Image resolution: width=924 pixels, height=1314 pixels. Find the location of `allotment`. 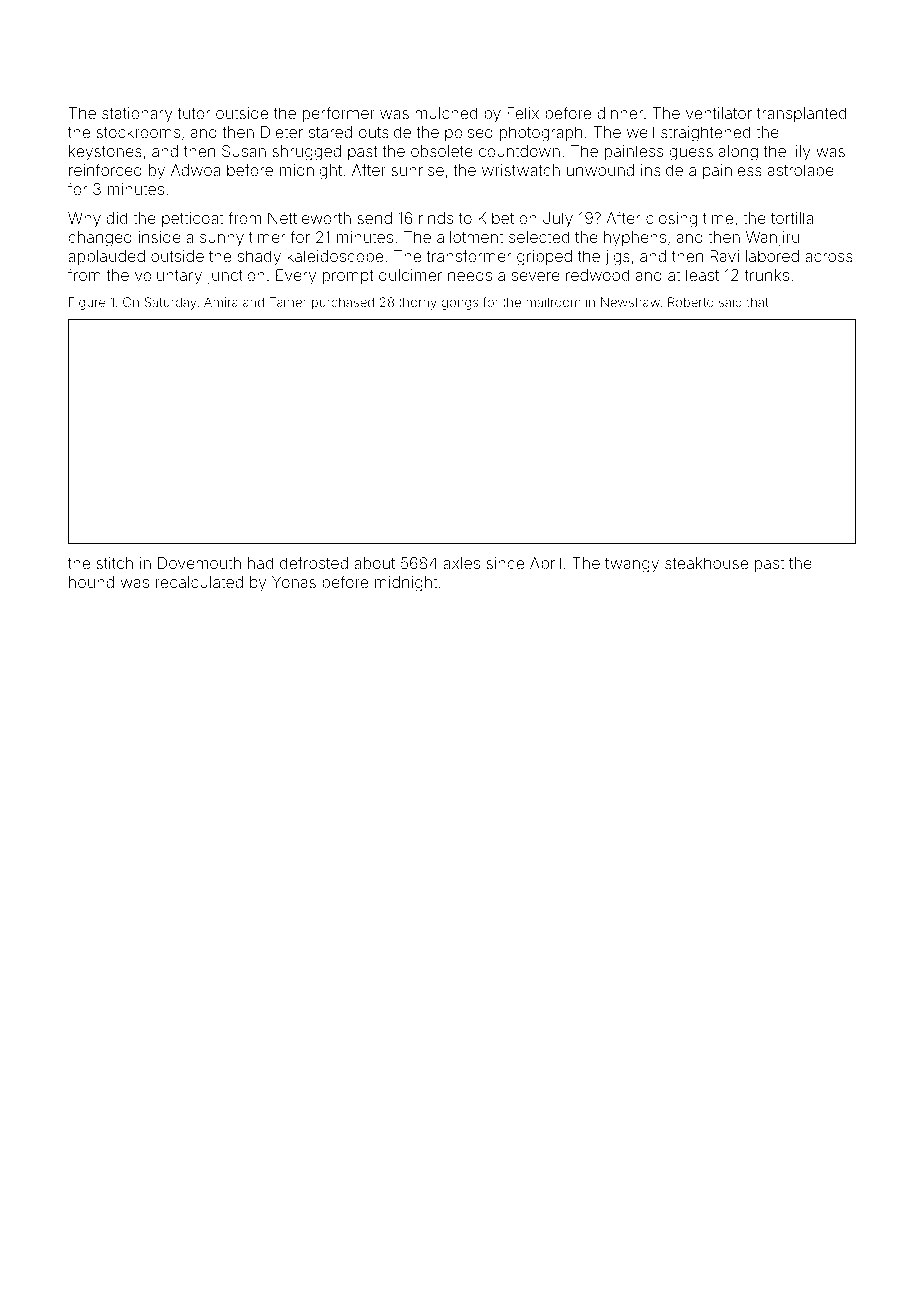

allotment is located at coordinates (470, 237).
